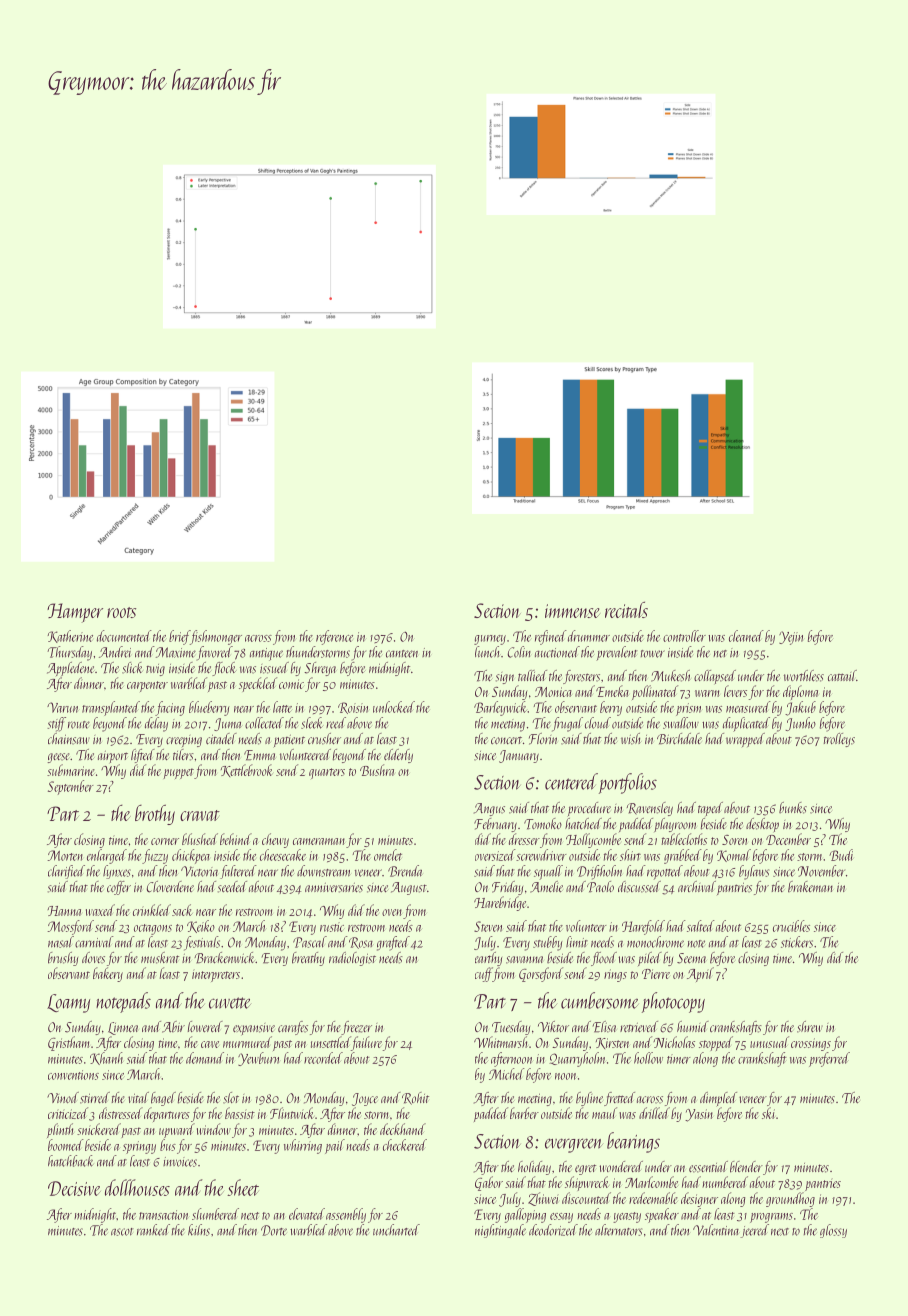 The height and width of the screenshot is (1316, 908). Describe the element at coordinates (489, 809) in the screenshot. I see `Angus` at that location.
